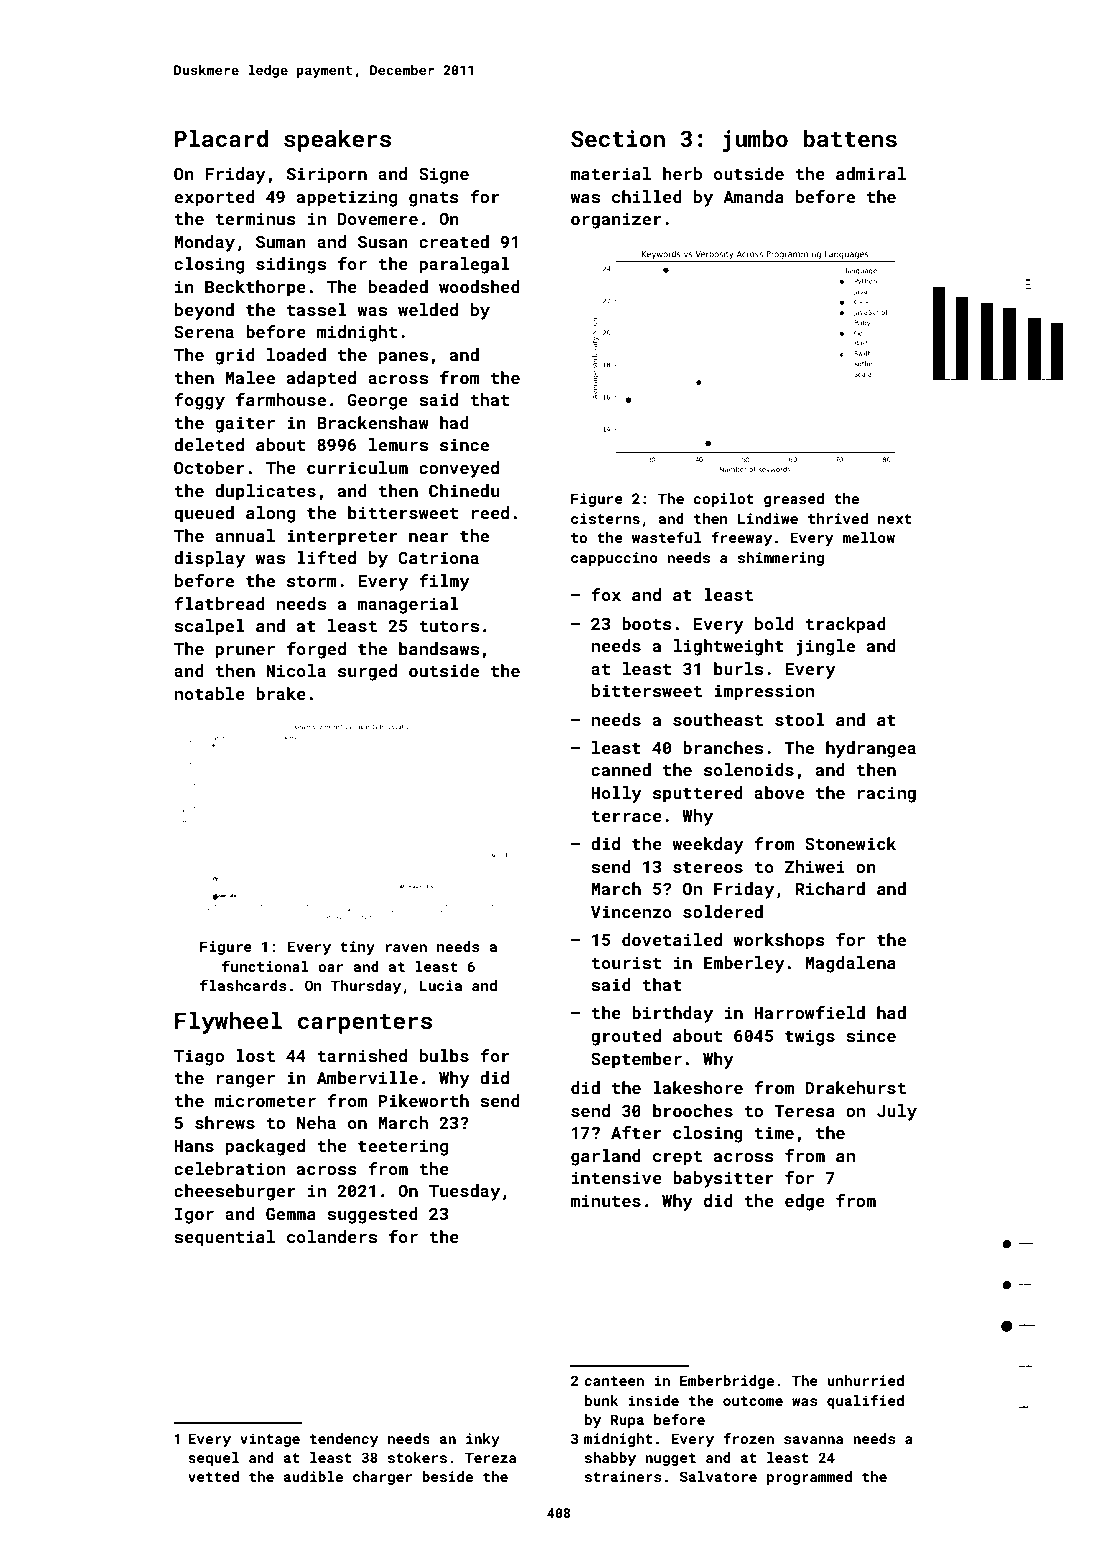 The width and height of the screenshot is (1094, 1554). Describe the element at coordinates (850, 138) in the screenshot. I see `battens` at that location.
